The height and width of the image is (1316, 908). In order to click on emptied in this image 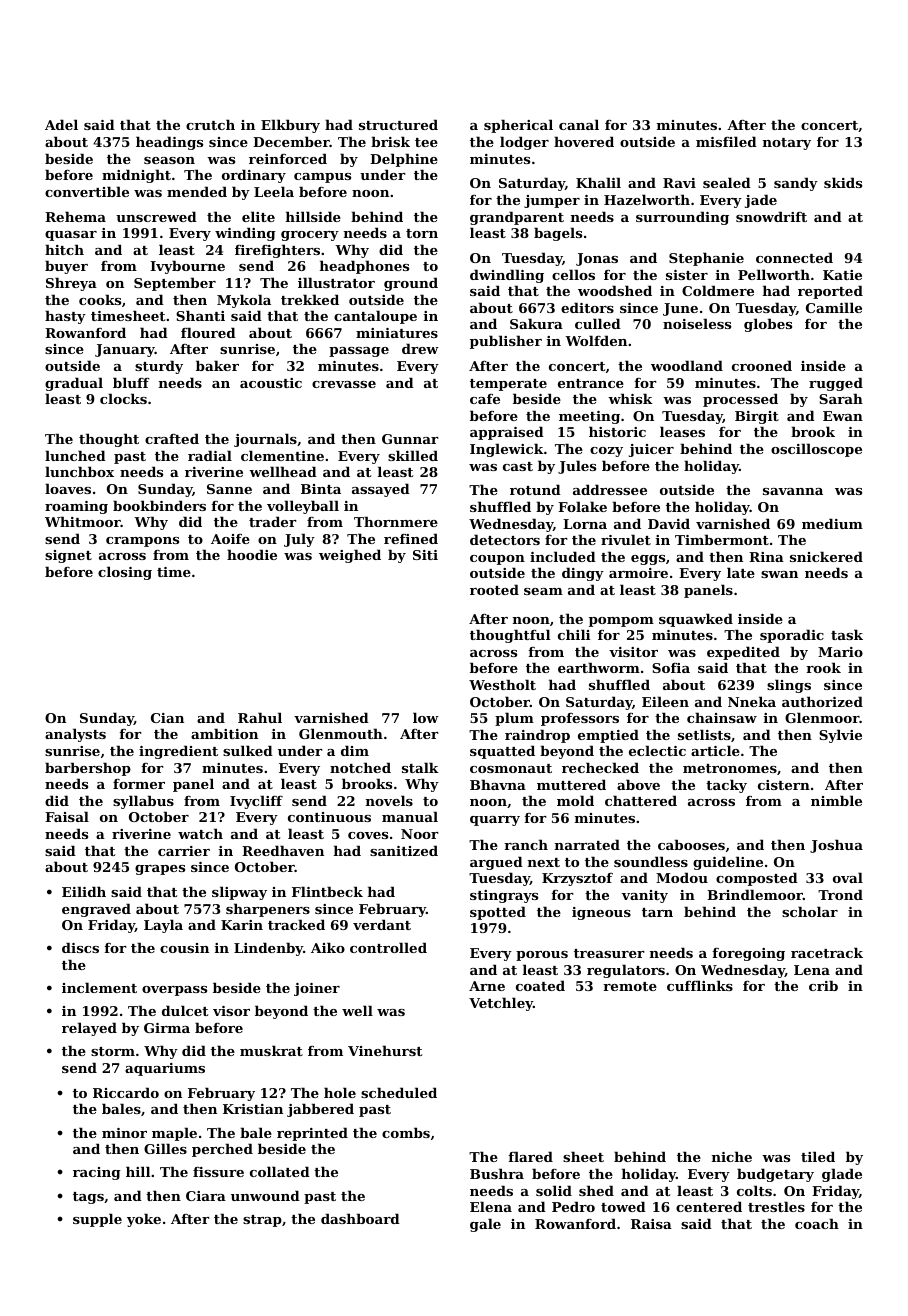, I will do `click(608, 736)`.
